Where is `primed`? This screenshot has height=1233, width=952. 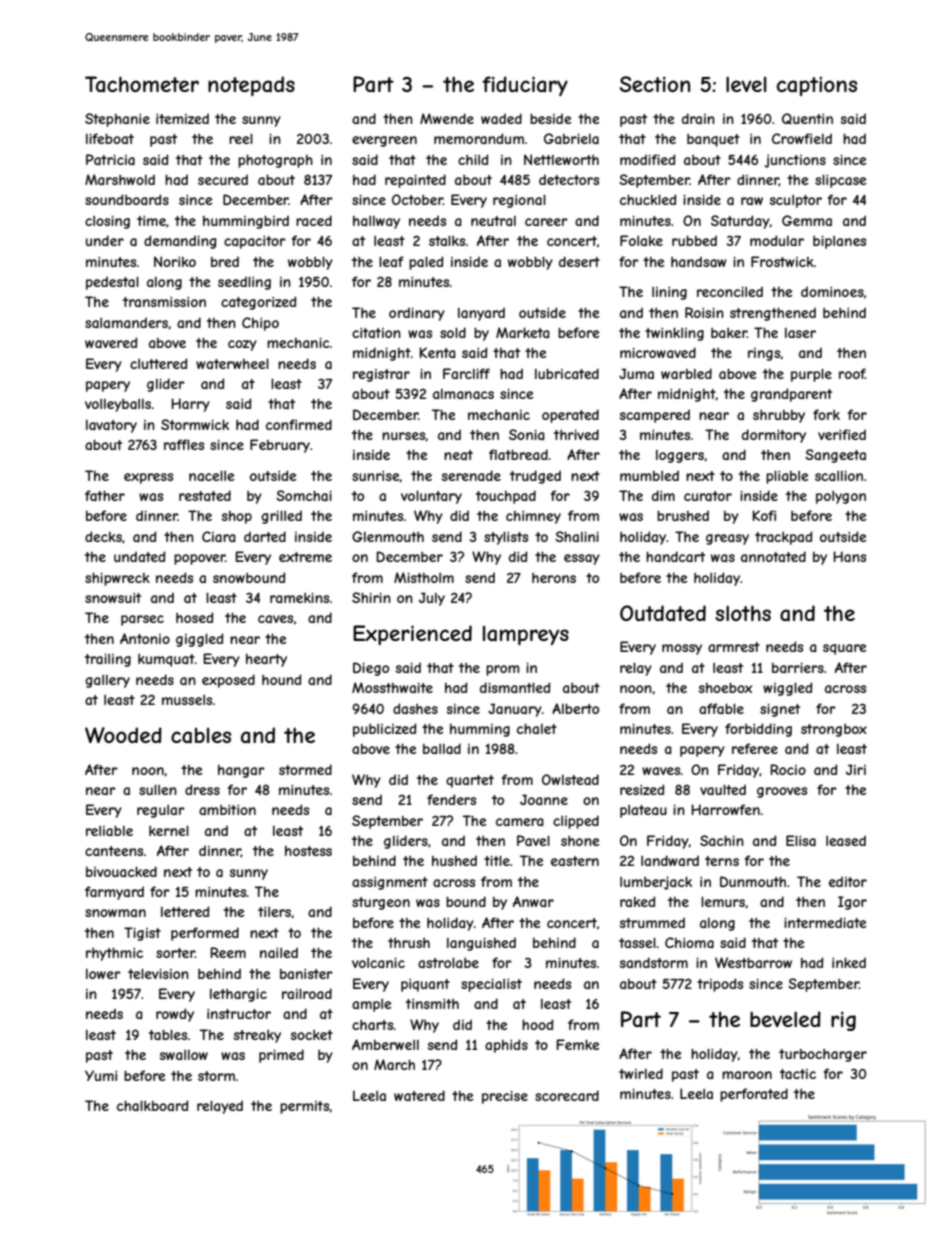
primed is located at coordinates (281, 1056).
